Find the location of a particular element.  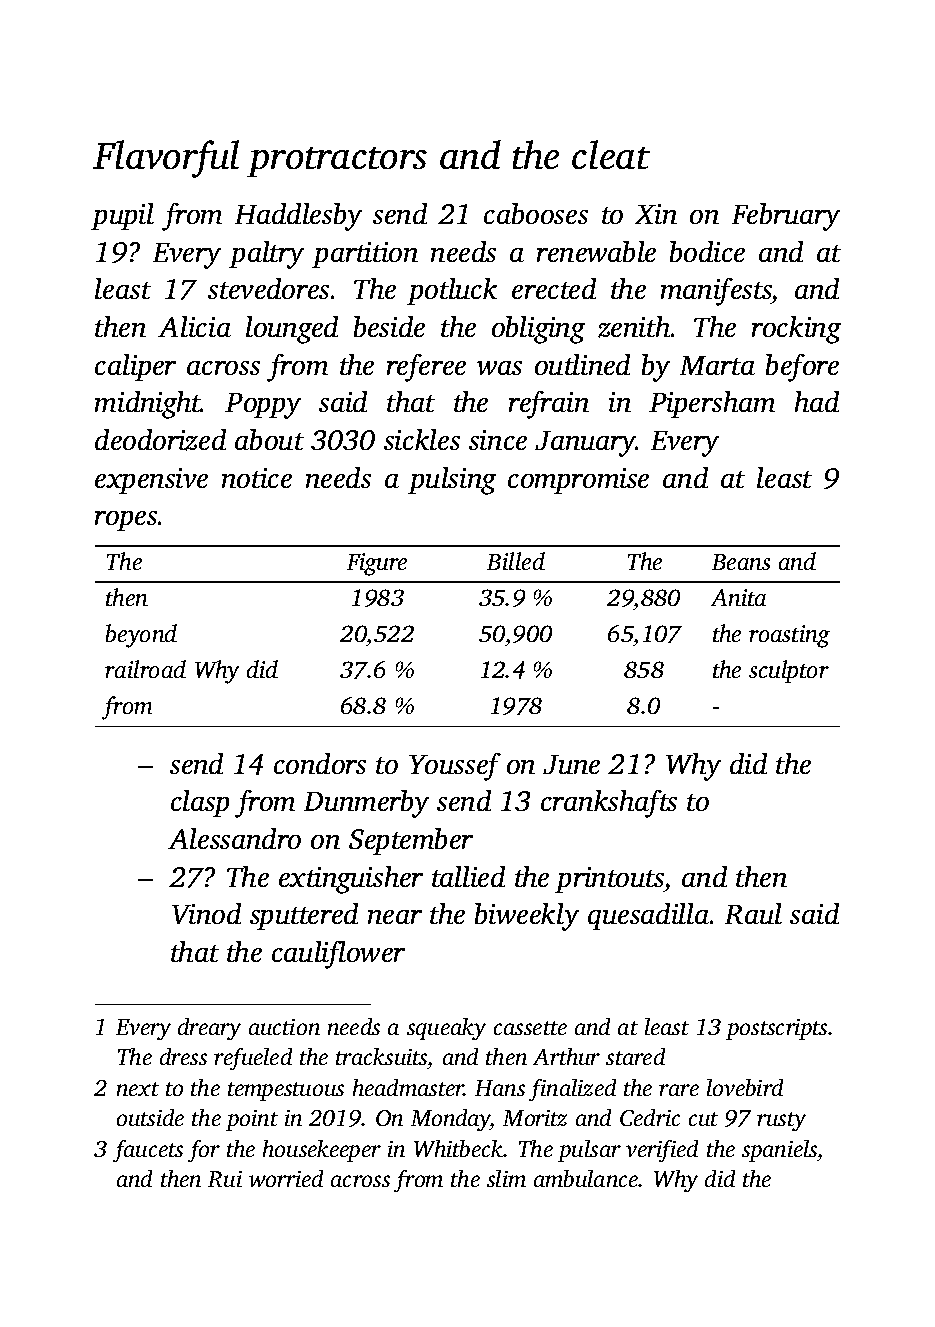

sculptor is located at coordinates (789, 671).
